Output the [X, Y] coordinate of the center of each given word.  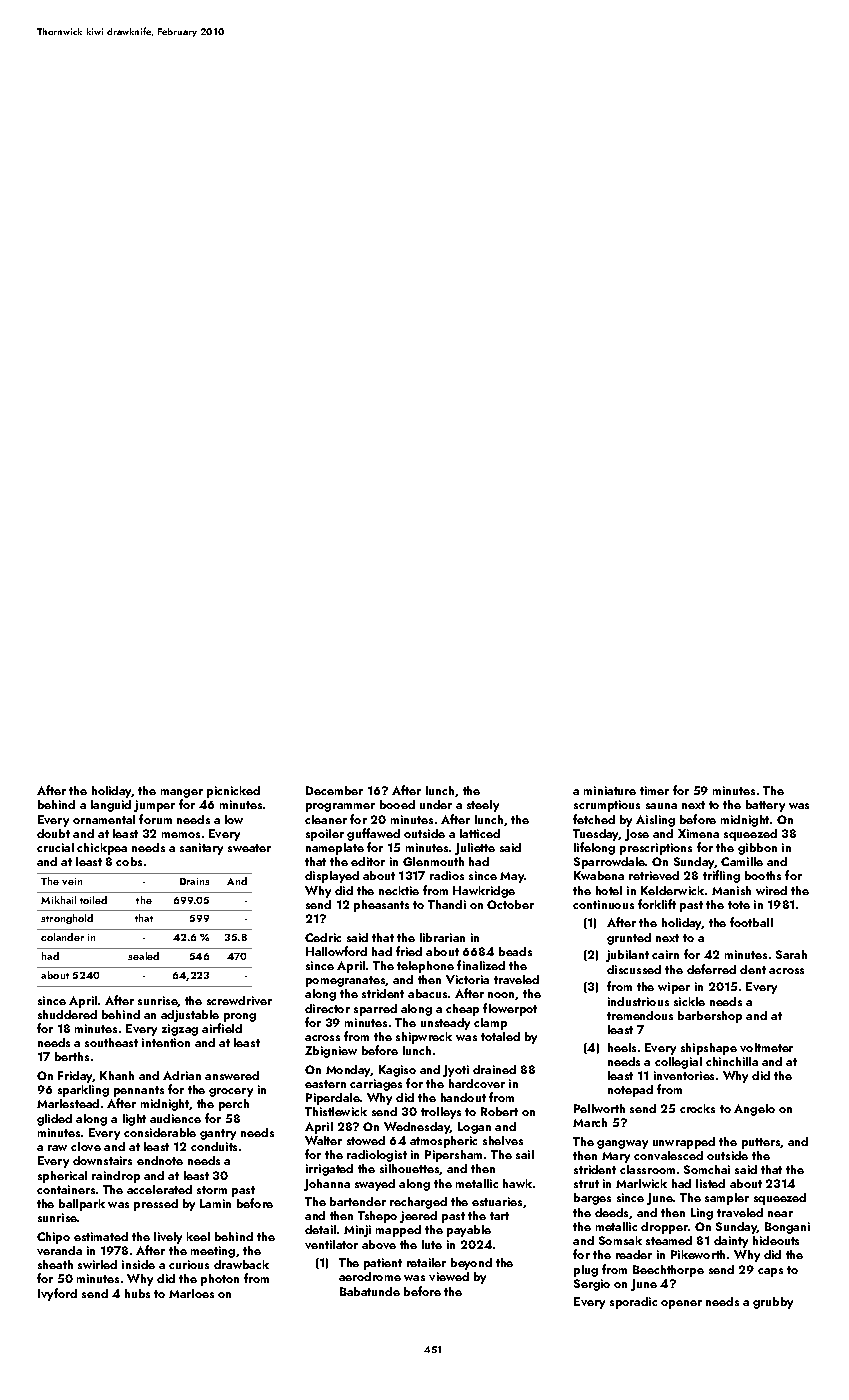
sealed [143, 956]
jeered [418, 1217]
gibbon [757, 849]
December [334, 790]
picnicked [233, 792]
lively [168, 1238]
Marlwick [641, 1183]
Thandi [447, 904]
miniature [610, 790]
